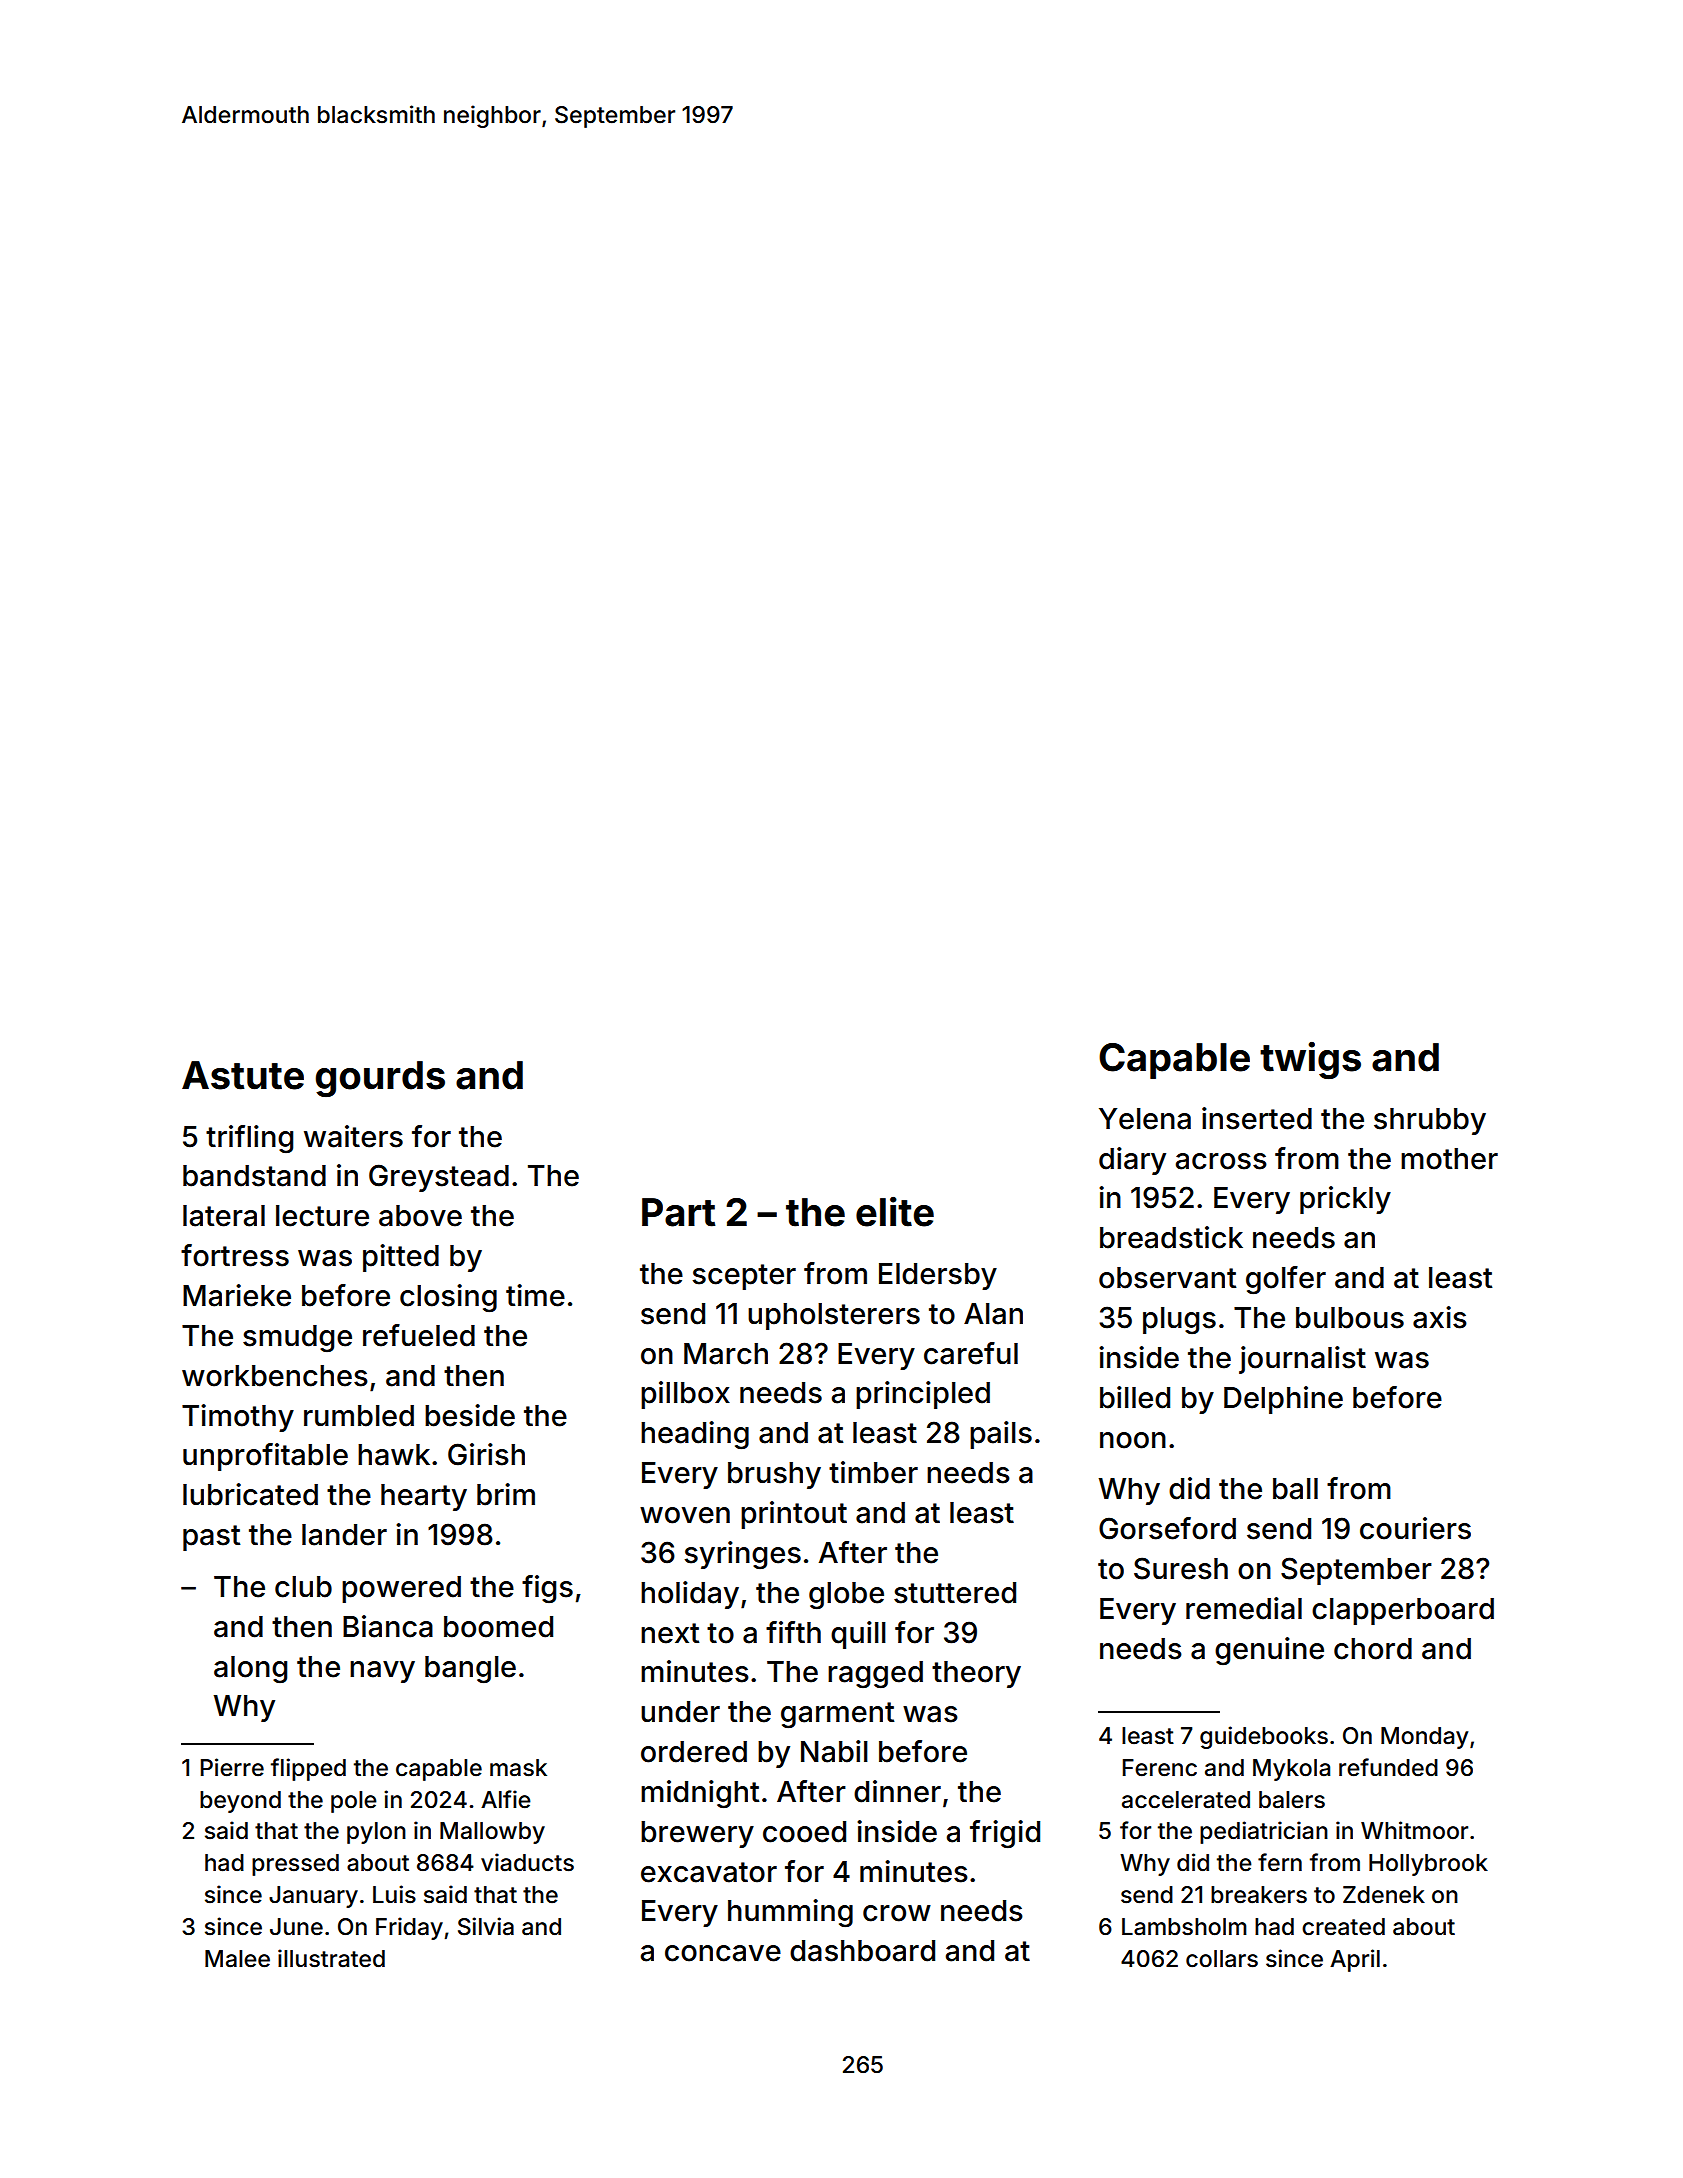  What do you see at coordinates (380, 1079) in the screenshot?
I see `gourds` at bounding box center [380, 1079].
